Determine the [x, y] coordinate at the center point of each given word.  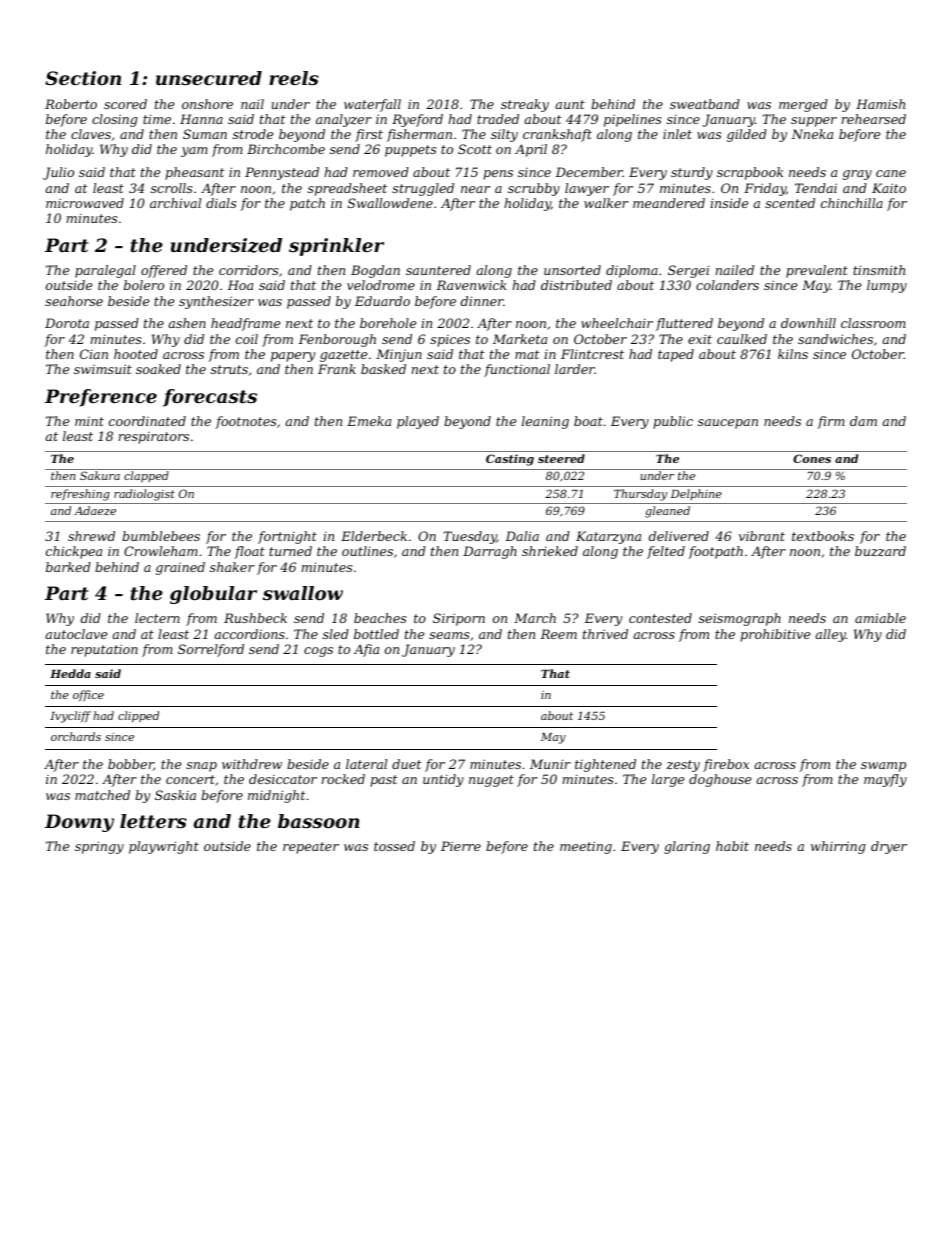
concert [190, 779]
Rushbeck [255, 618]
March [535, 618]
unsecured [209, 78]
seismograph [740, 619]
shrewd [91, 536]
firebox [726, 765]
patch [307, 204]
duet [406, 764]
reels [294, 78]
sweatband [705, 104]
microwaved [85, 203]
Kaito [889, 188]
